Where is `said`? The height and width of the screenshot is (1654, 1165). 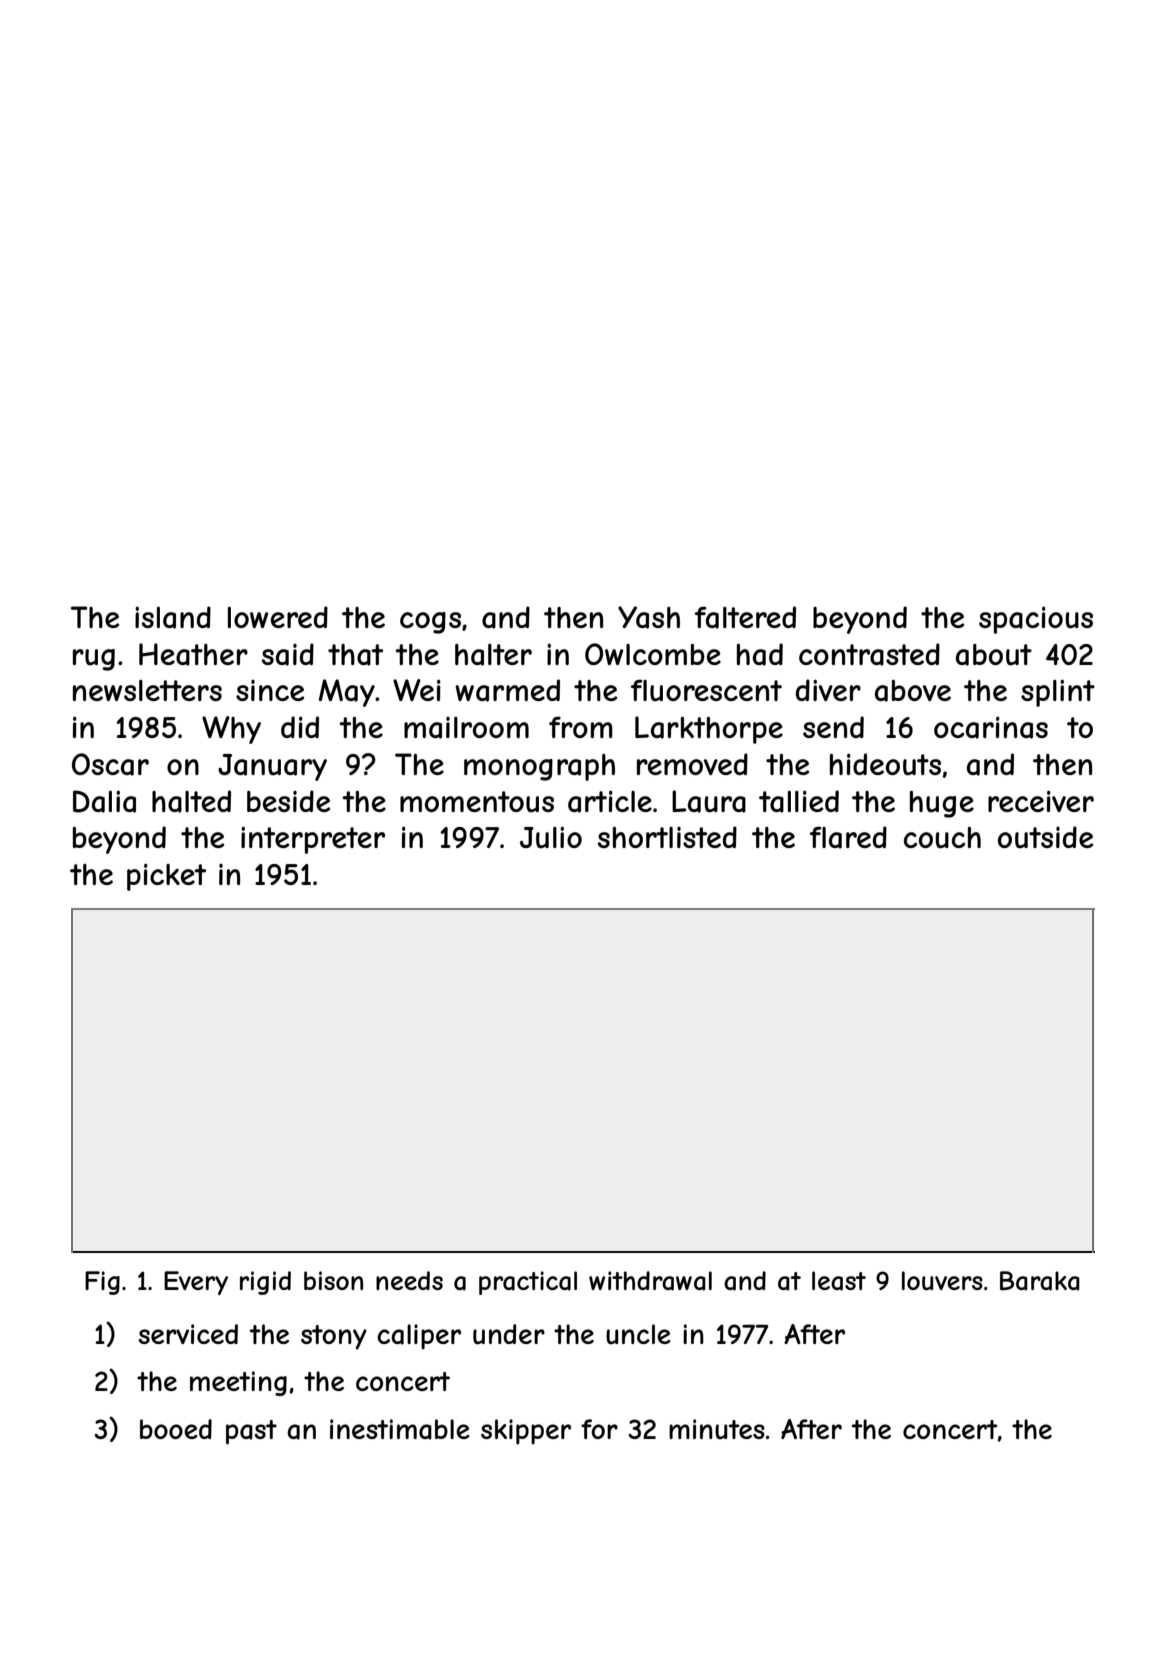 said is located at coordinates (288, 654).
